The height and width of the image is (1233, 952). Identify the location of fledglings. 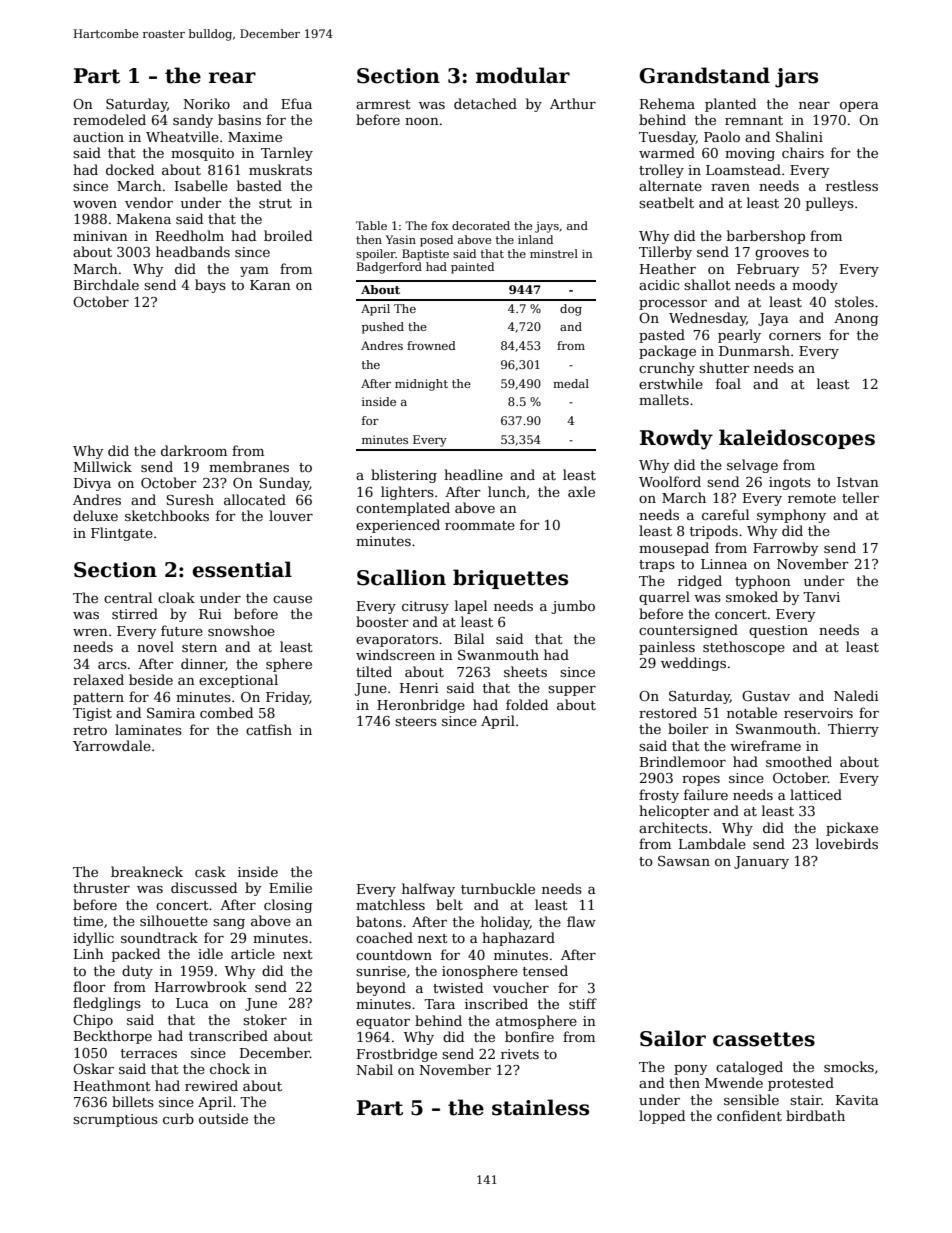
(107, 1004).
